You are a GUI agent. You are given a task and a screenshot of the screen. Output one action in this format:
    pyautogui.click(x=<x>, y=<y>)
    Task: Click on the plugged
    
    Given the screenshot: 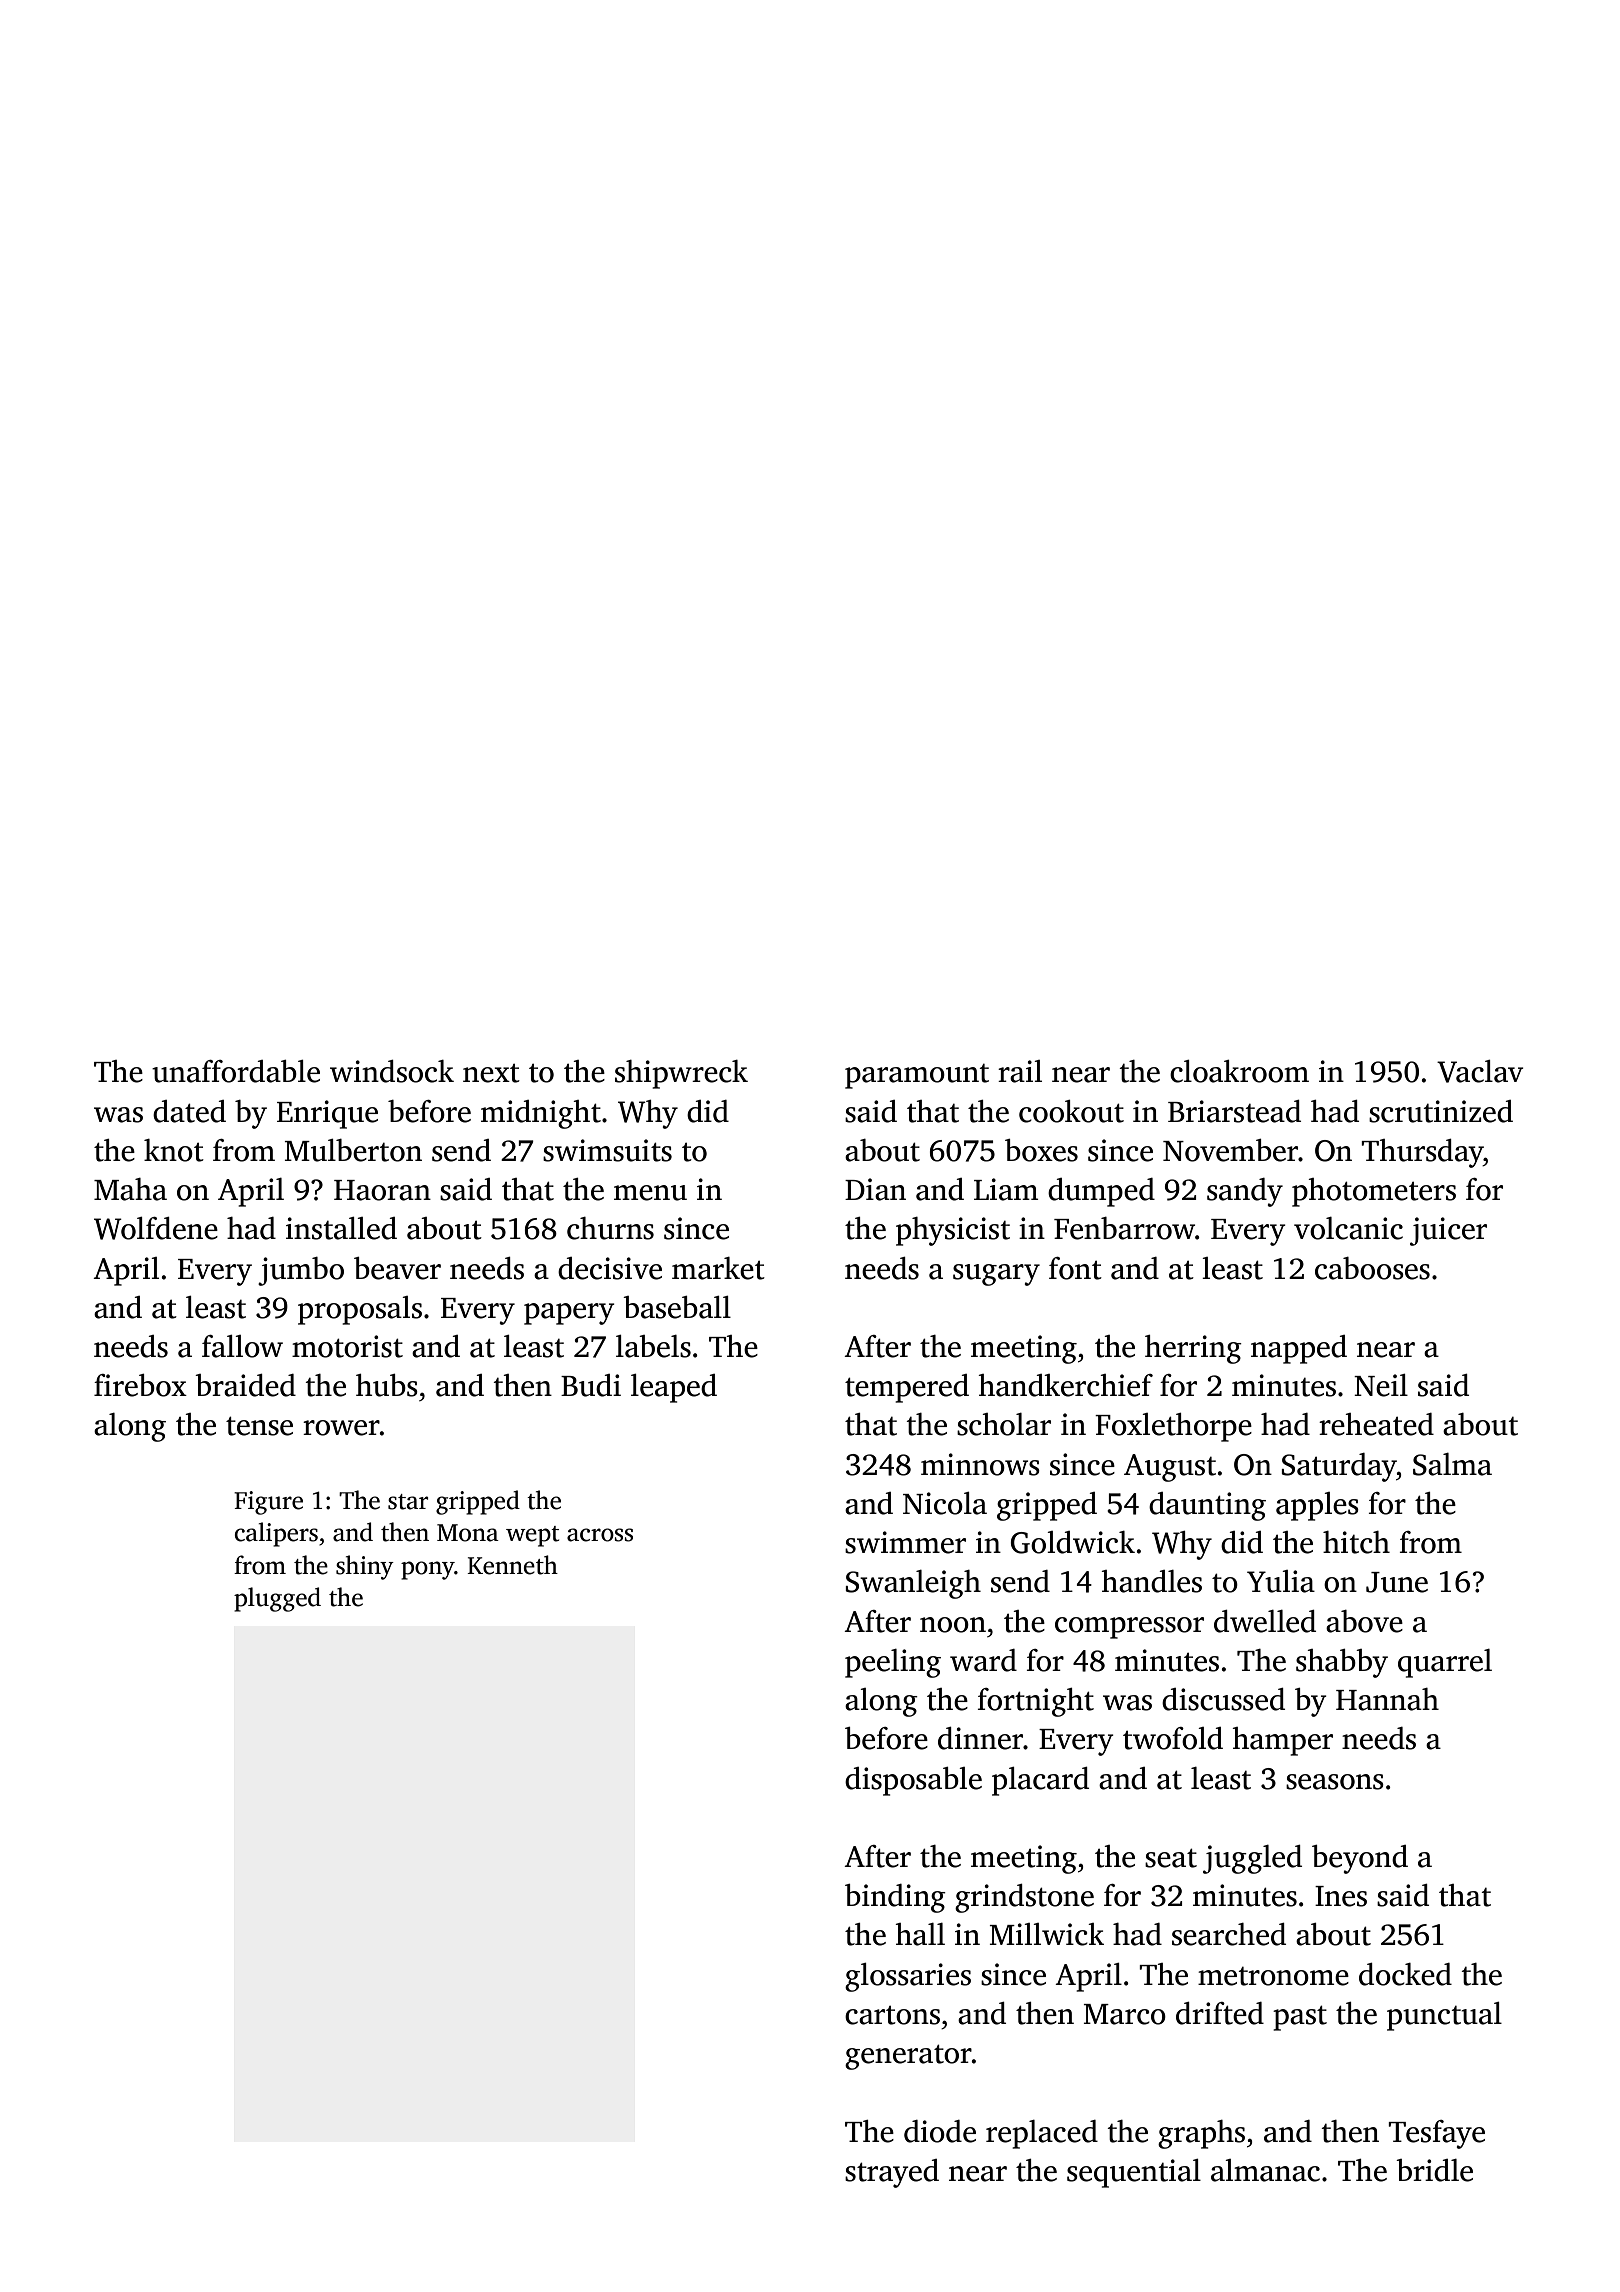 What is the action you would take?
    pyautogui.click(x=277, y=1599)
